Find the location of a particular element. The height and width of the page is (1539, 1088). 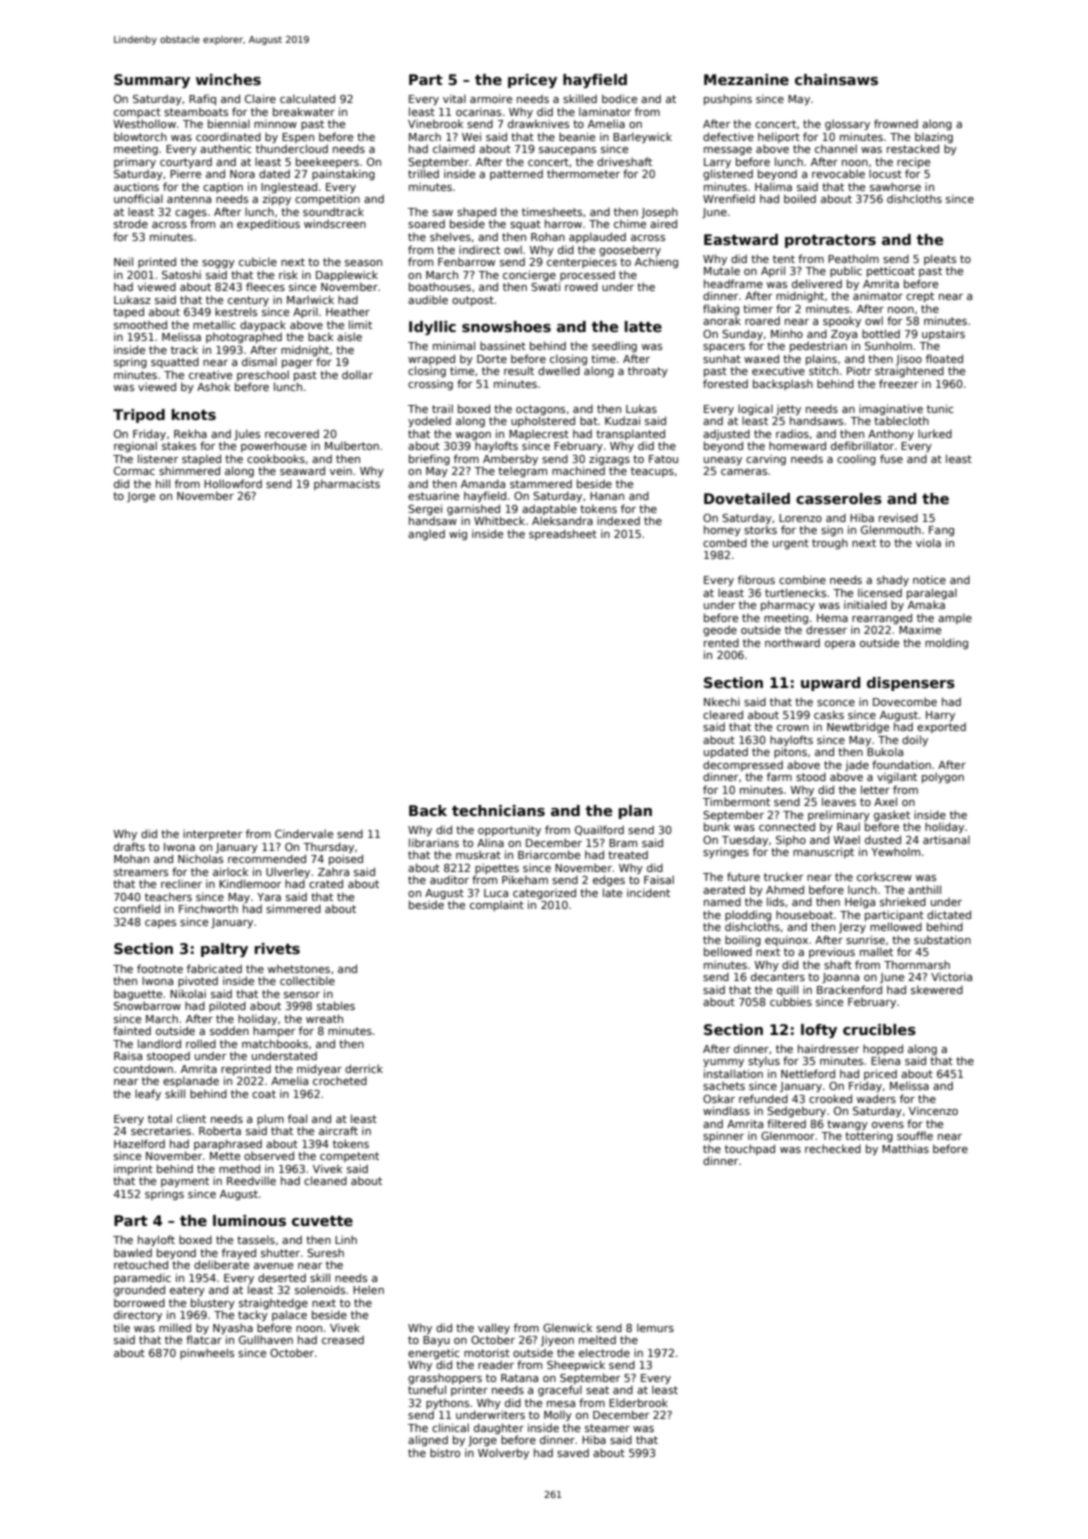

saved is located at coordinates (573, 1452).
